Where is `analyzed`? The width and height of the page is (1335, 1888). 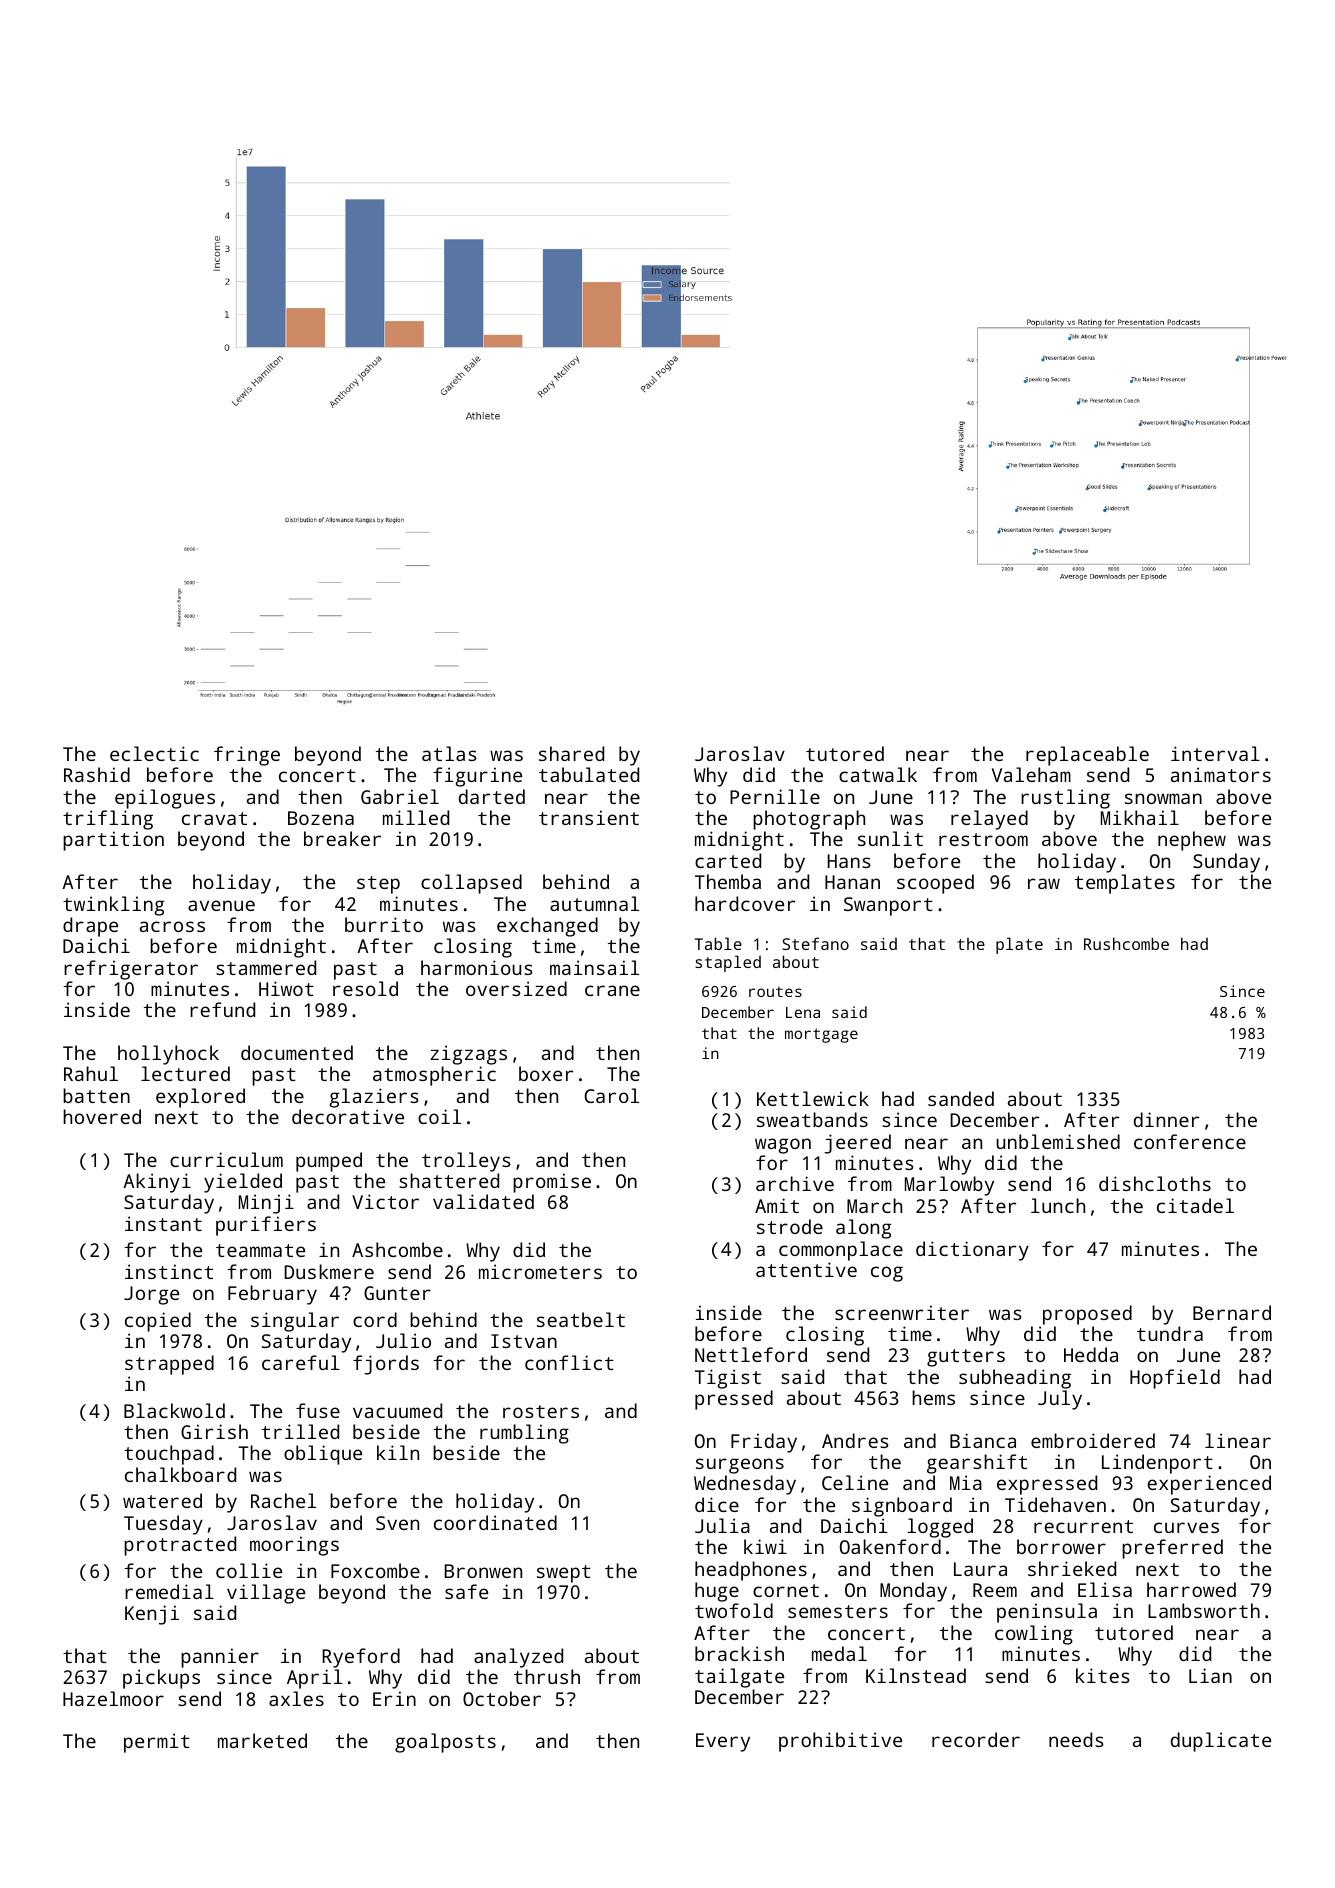 analyzed is located at coordinates (518, 1658).
